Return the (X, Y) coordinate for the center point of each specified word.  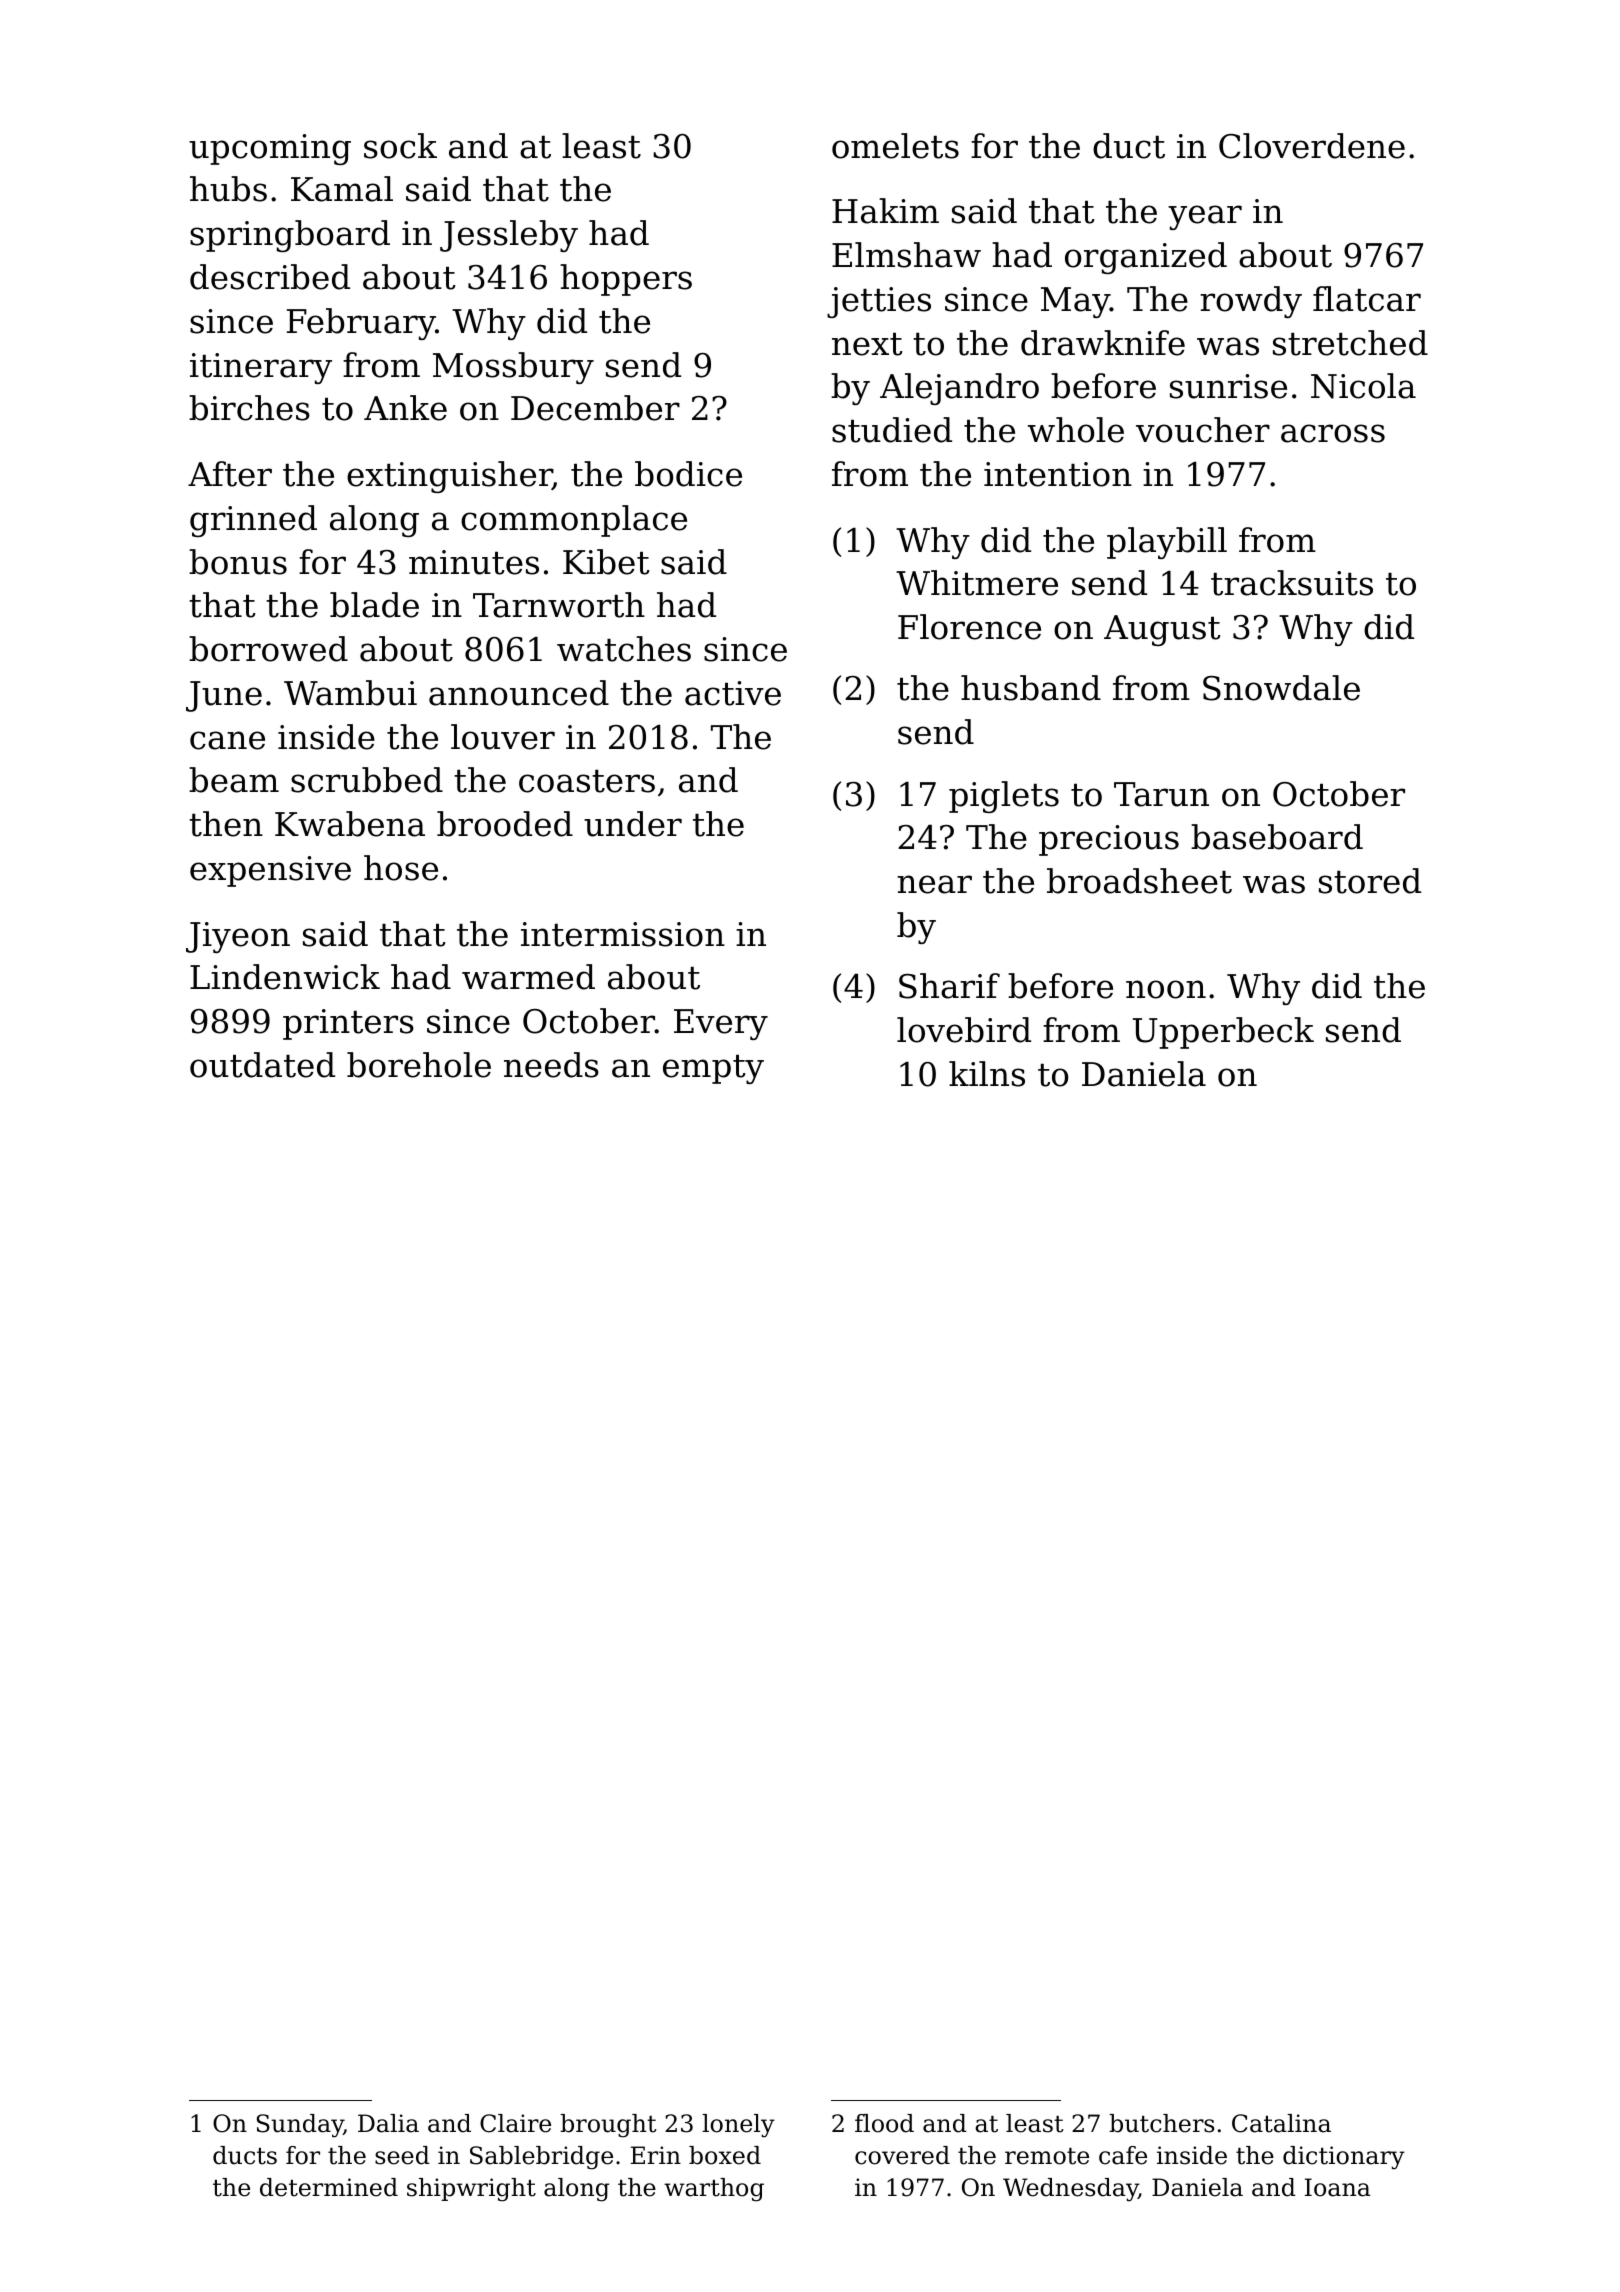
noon (1166, 989)
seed (402, 2155)
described (270, 277)
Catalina (1281, 2123)
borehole (419, 1065)
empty (713, 1069)
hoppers (626, 280)
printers (348, 1024)
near (934, 884)
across (1333, 433)
